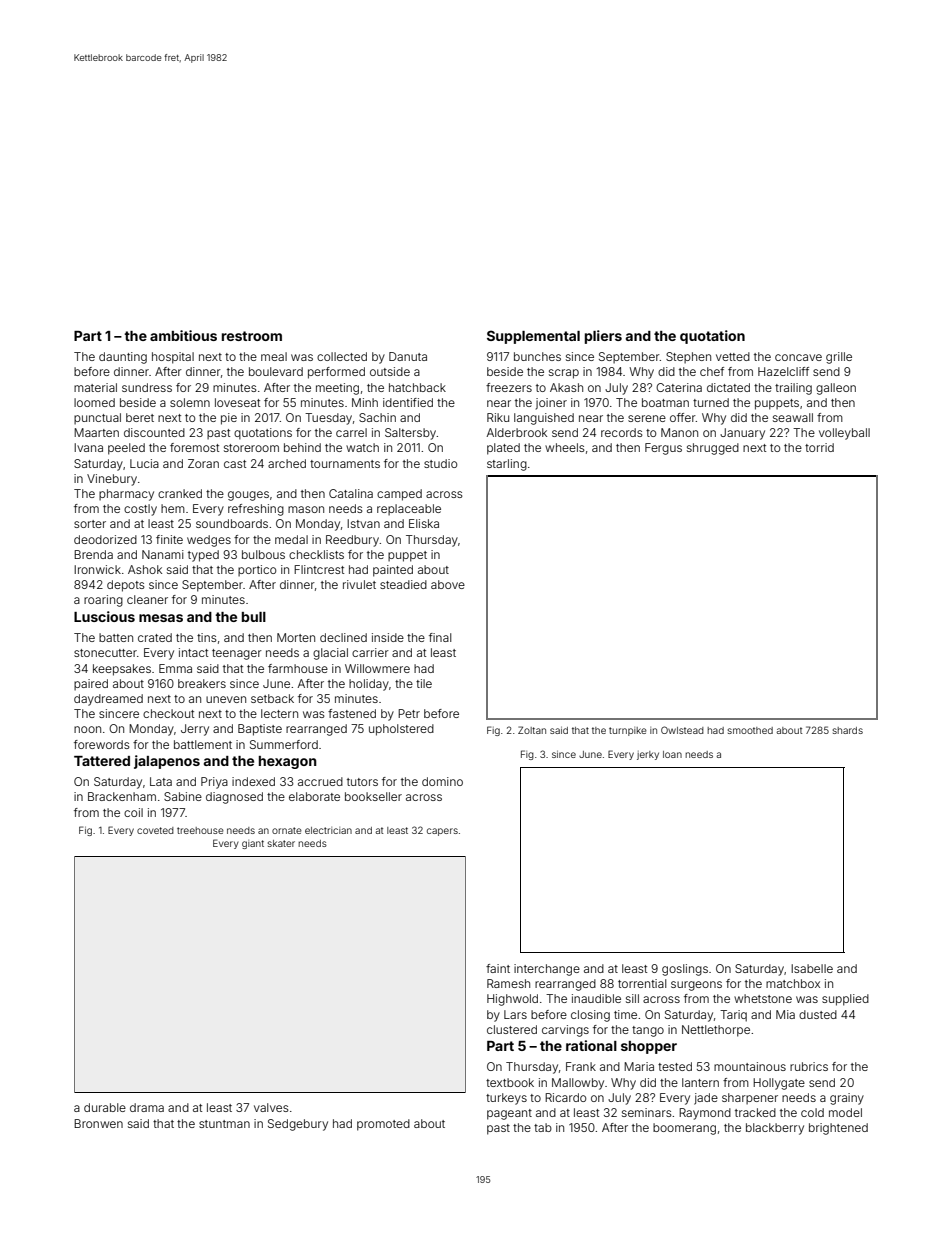 This screenshot has height=1233, width=952. What do you see at coordinates (271, 1107) in the screenshot?
I see `valves` at bounding box center [271, 1107].
